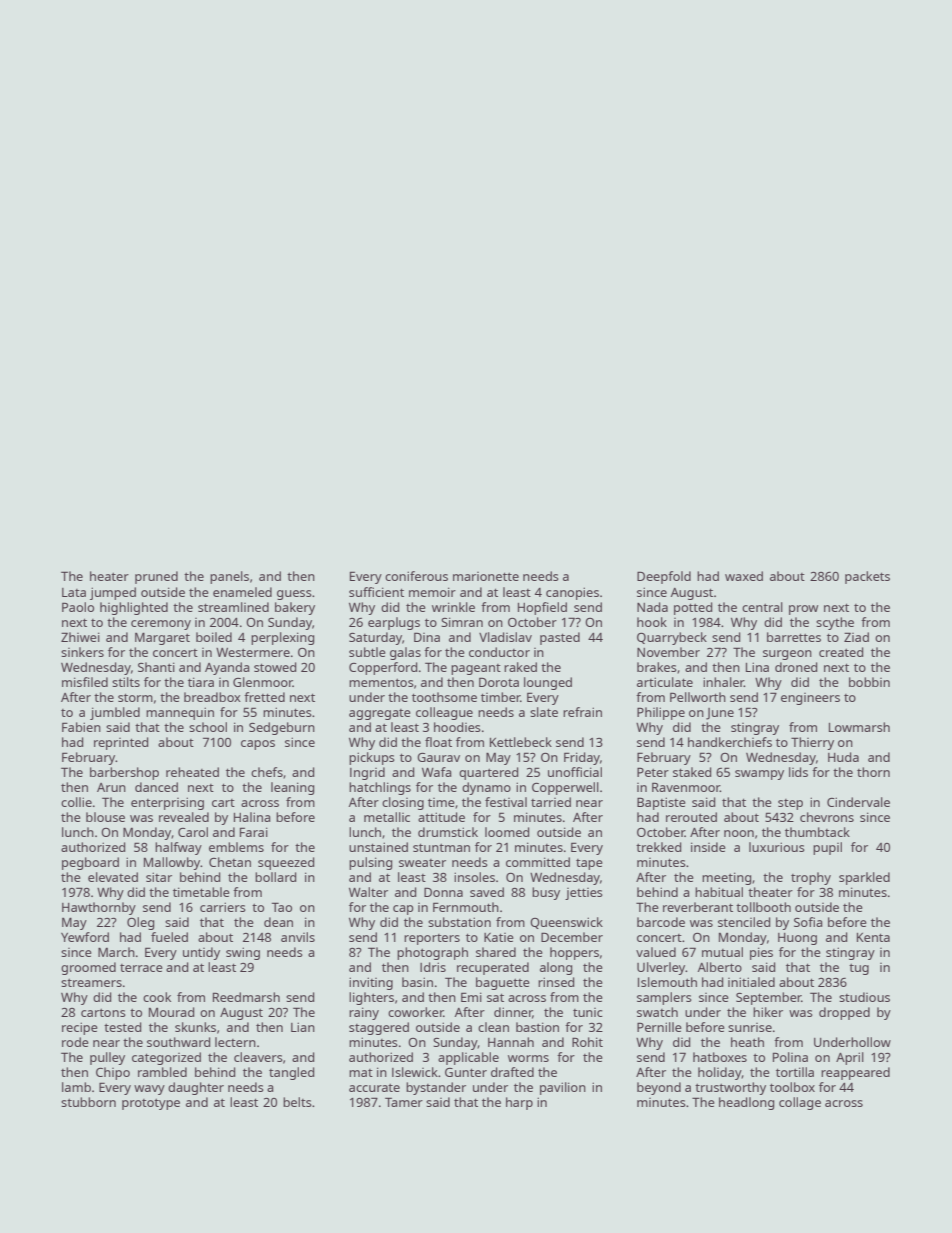 The image size is (952, 1233). I want to click on packets, so click(867, 577).
